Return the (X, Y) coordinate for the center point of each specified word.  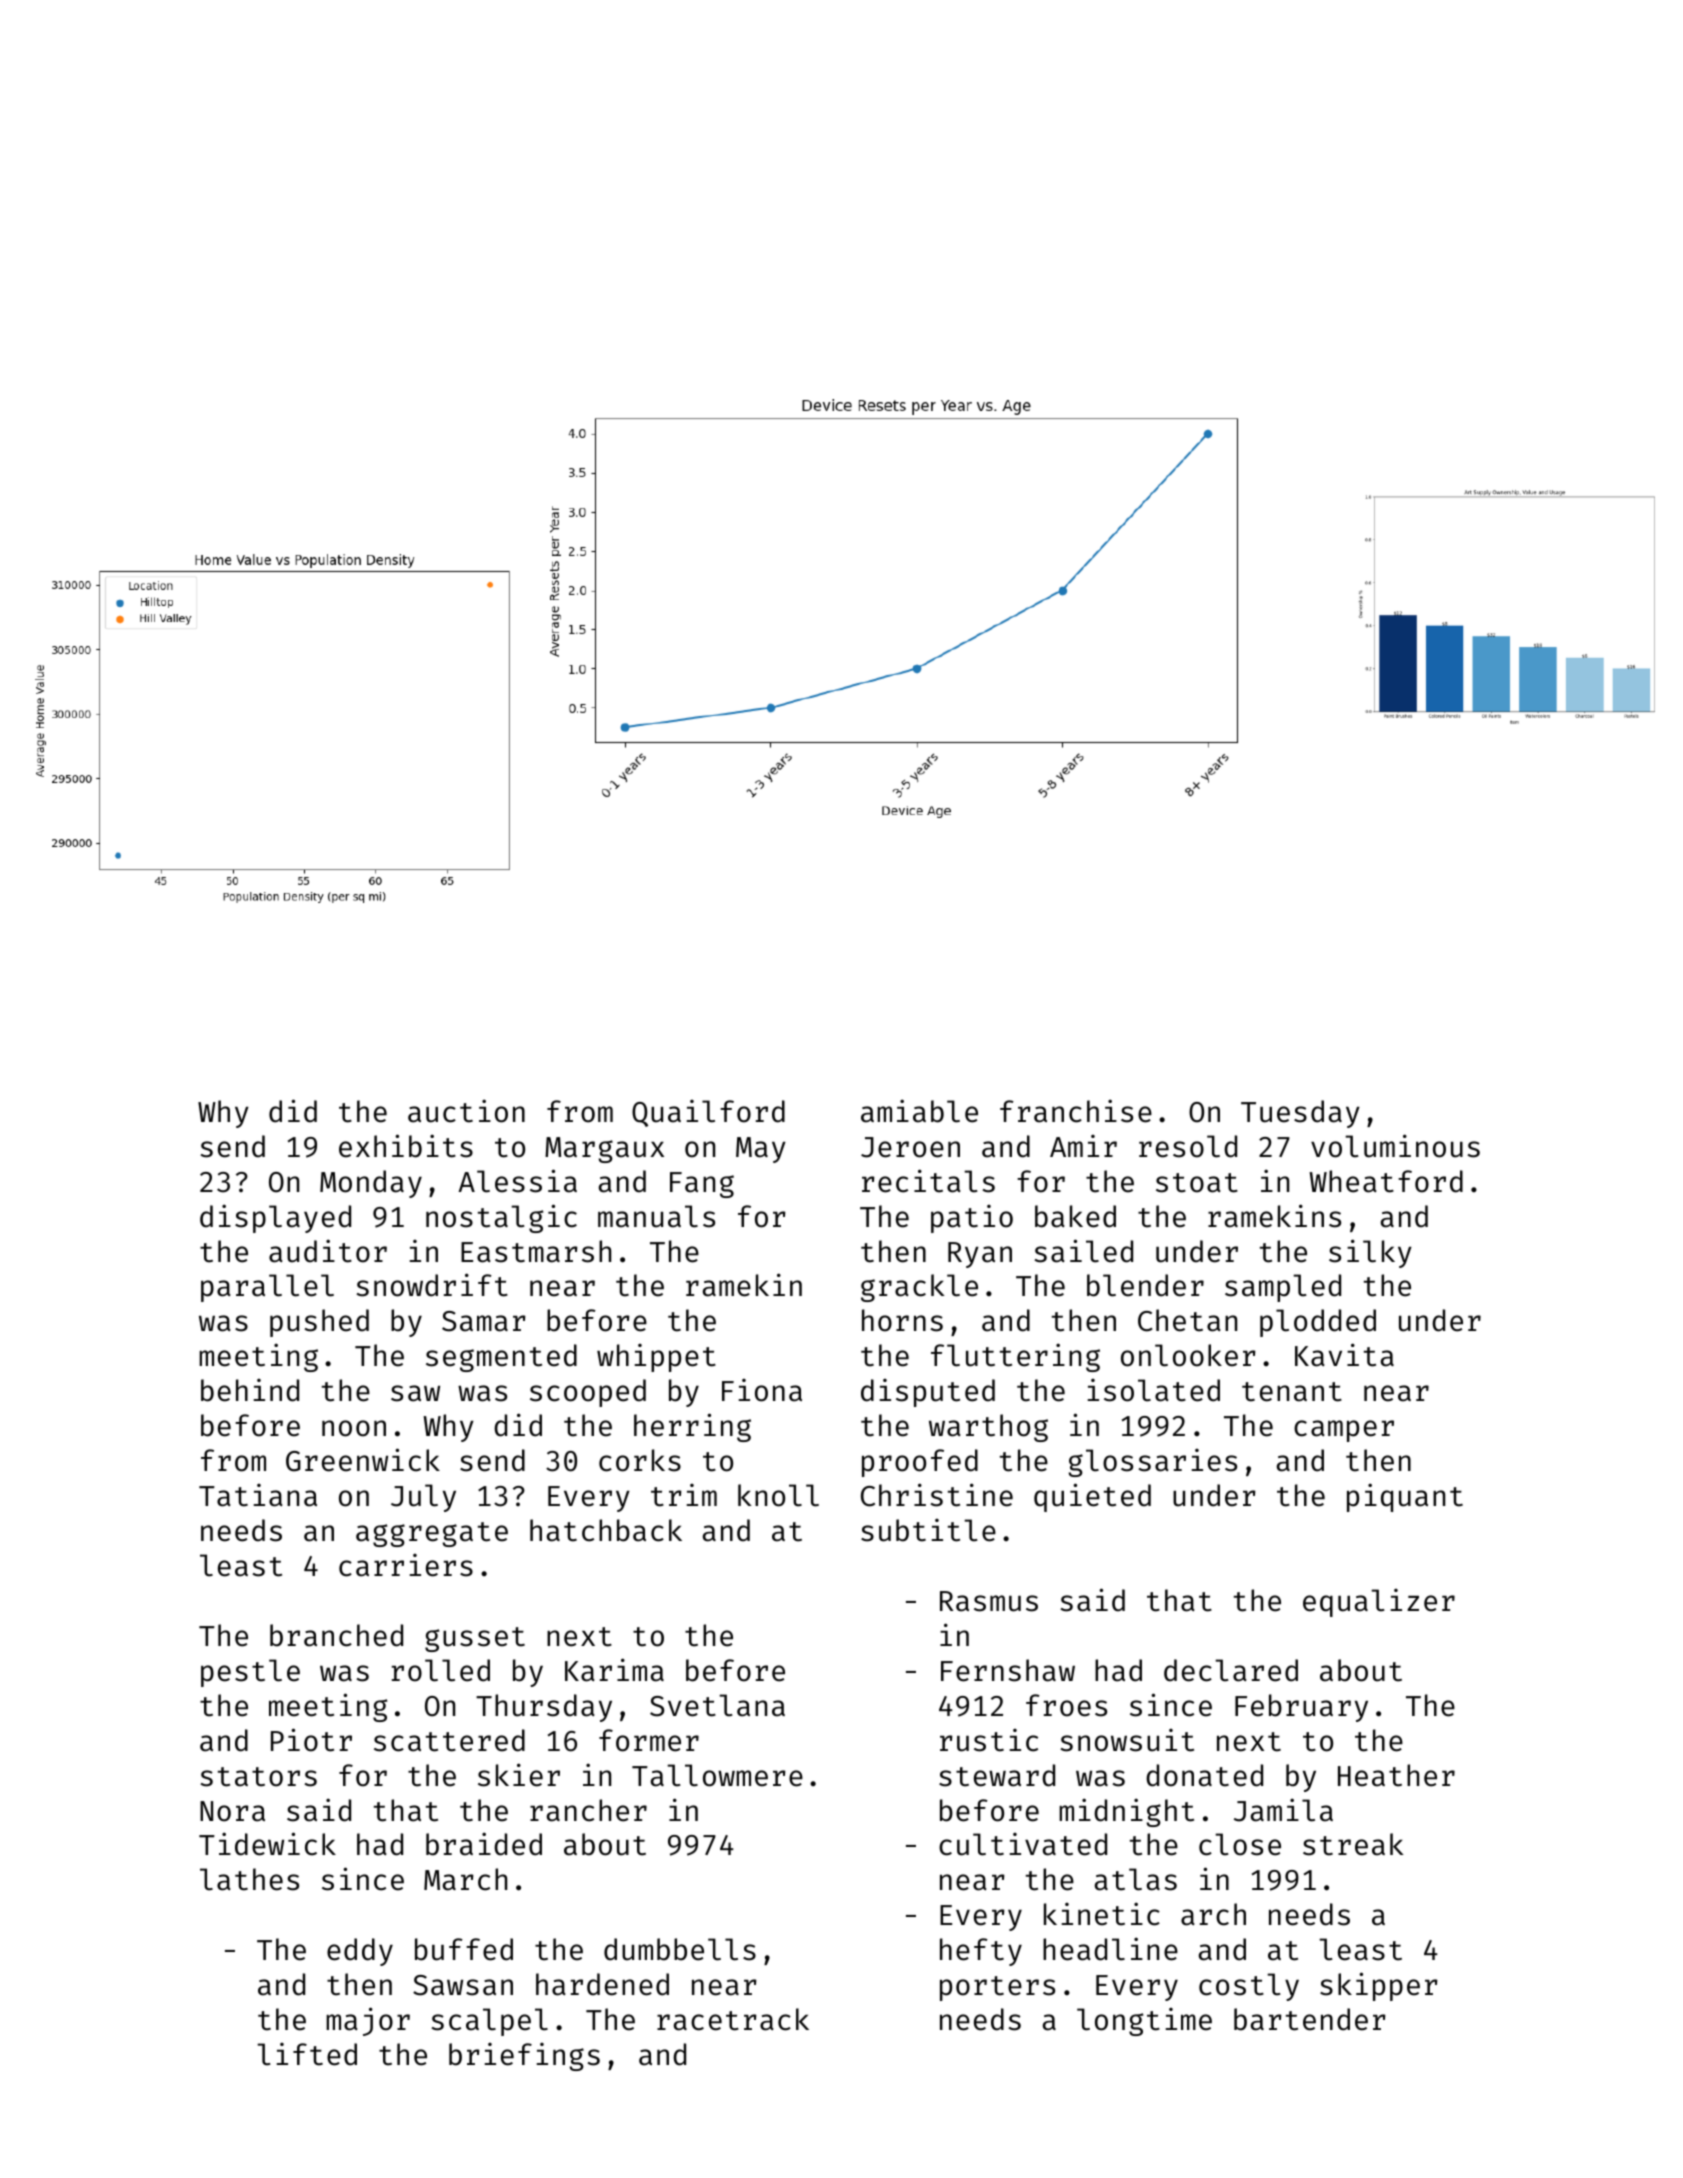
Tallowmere (717, 1775)
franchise (1076, 1111)
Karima (614, 1670)
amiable (919, 1111)
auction (466, 1111)
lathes (249, 1879)
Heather (1396, 1775)
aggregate (432, 1534)
